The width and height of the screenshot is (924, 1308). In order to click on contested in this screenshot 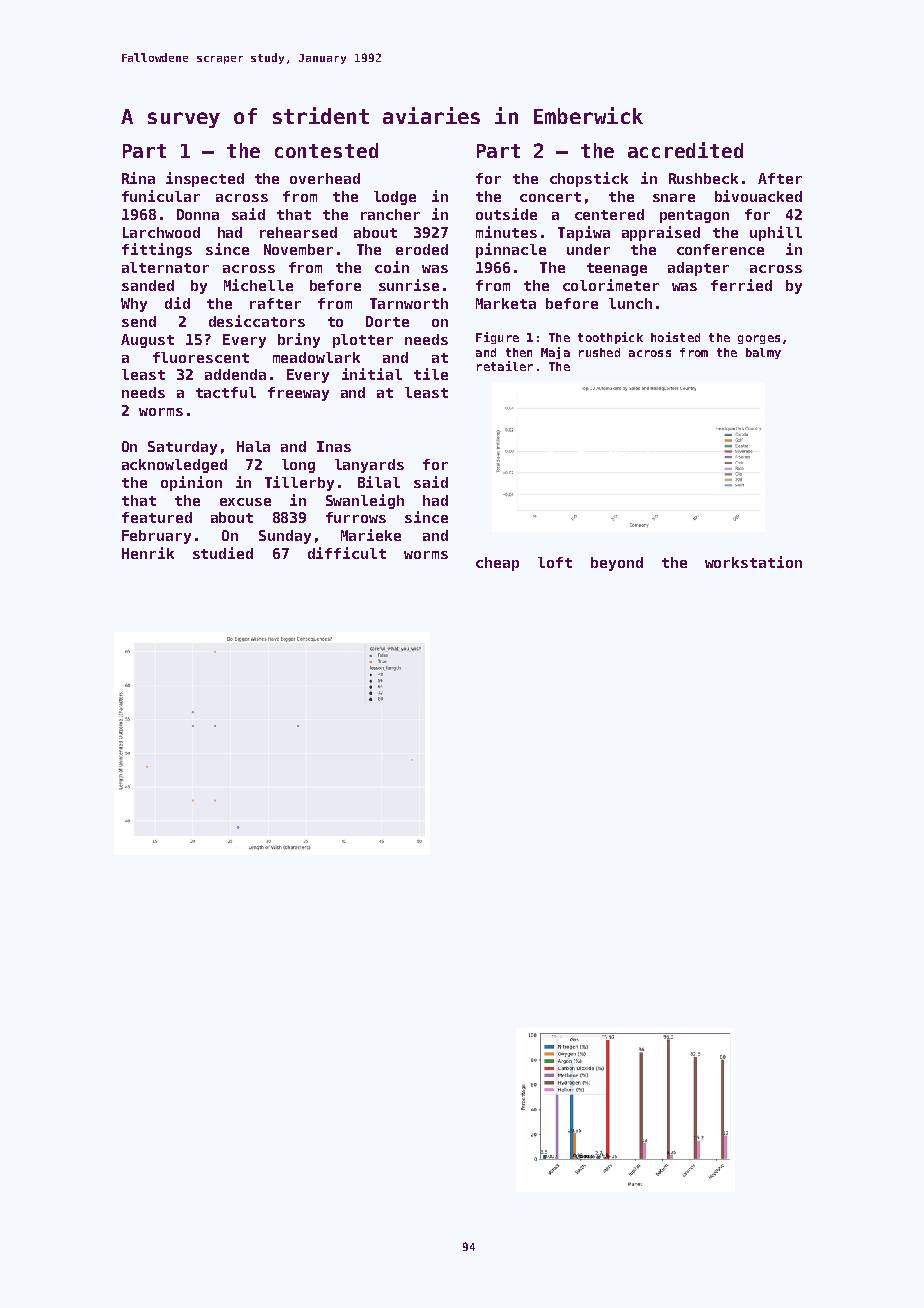, I will do `click(326, 150)`.
